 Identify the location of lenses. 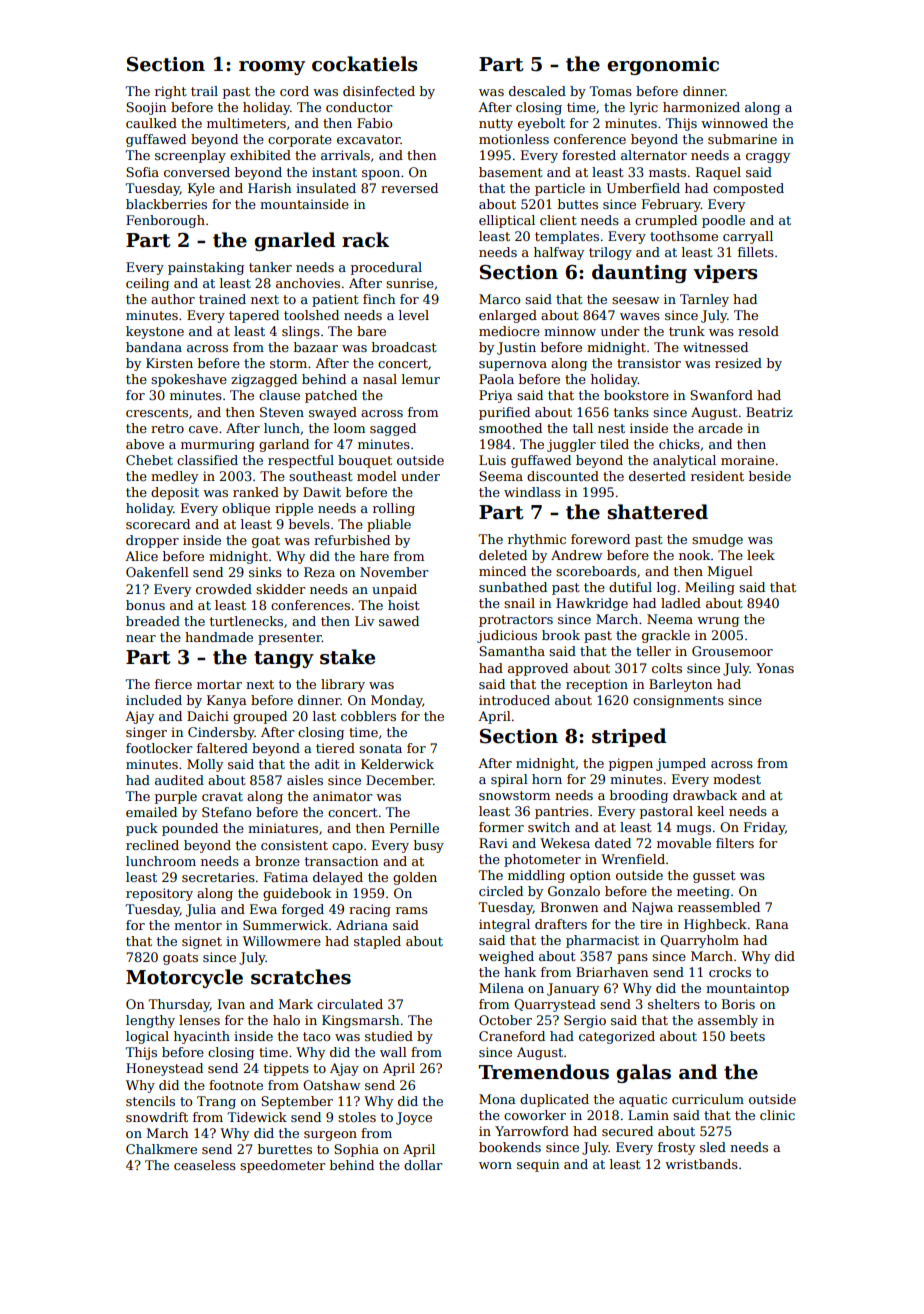
(199, 1020).
